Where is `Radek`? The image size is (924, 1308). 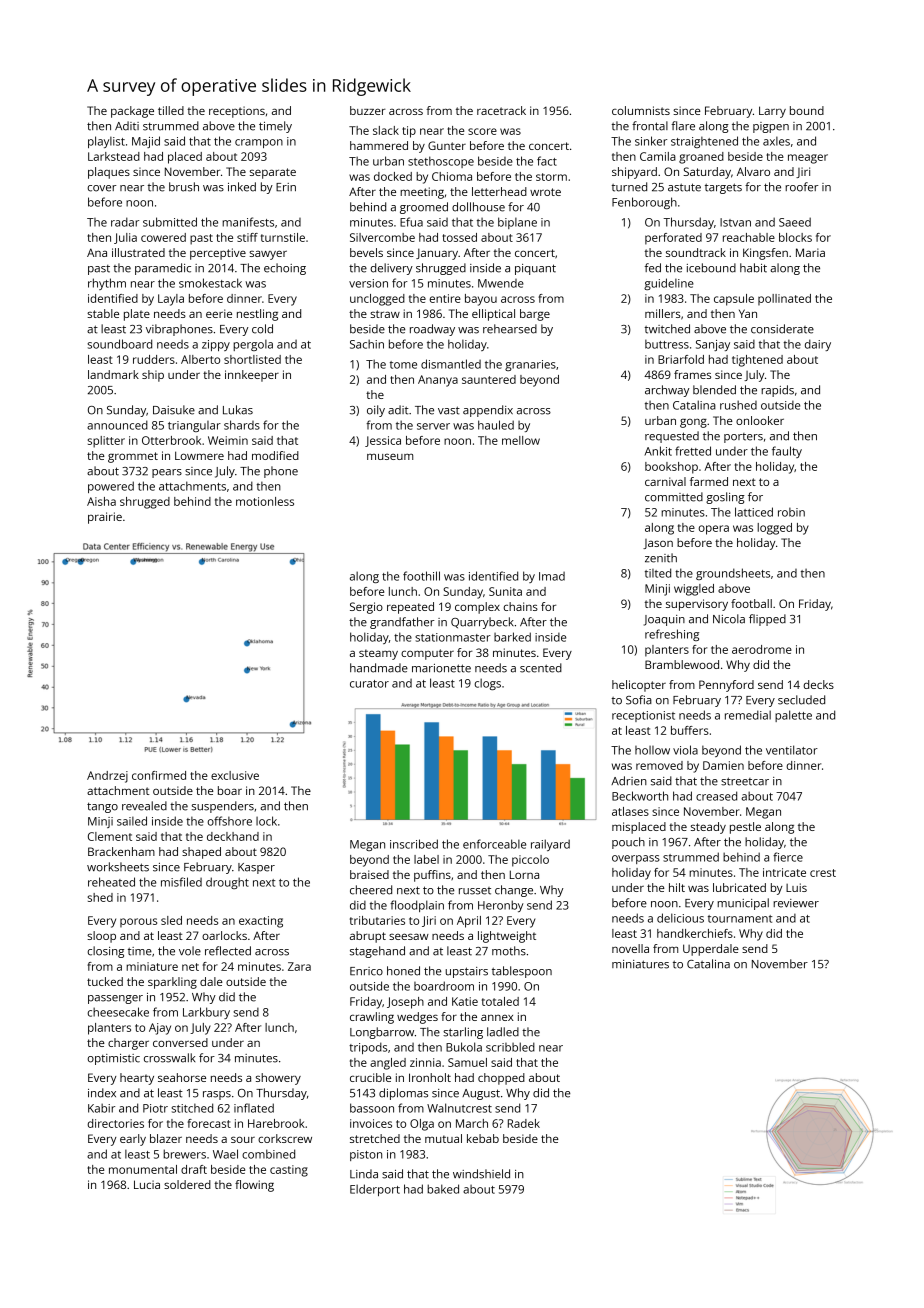
Radek is located at coordinates (524, 1123).
